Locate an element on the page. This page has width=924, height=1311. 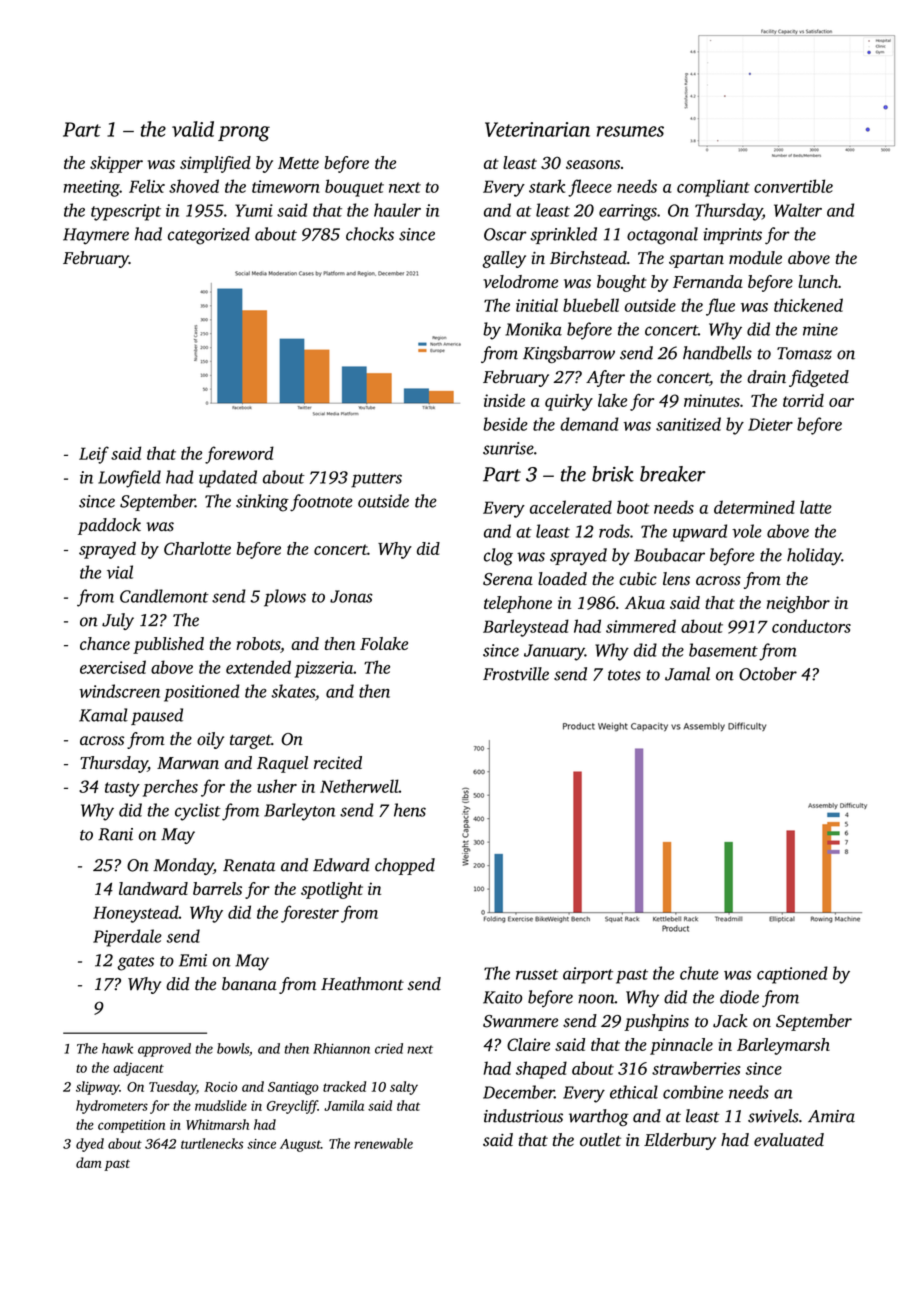
renewable is located at coordinates (383, 1143).
